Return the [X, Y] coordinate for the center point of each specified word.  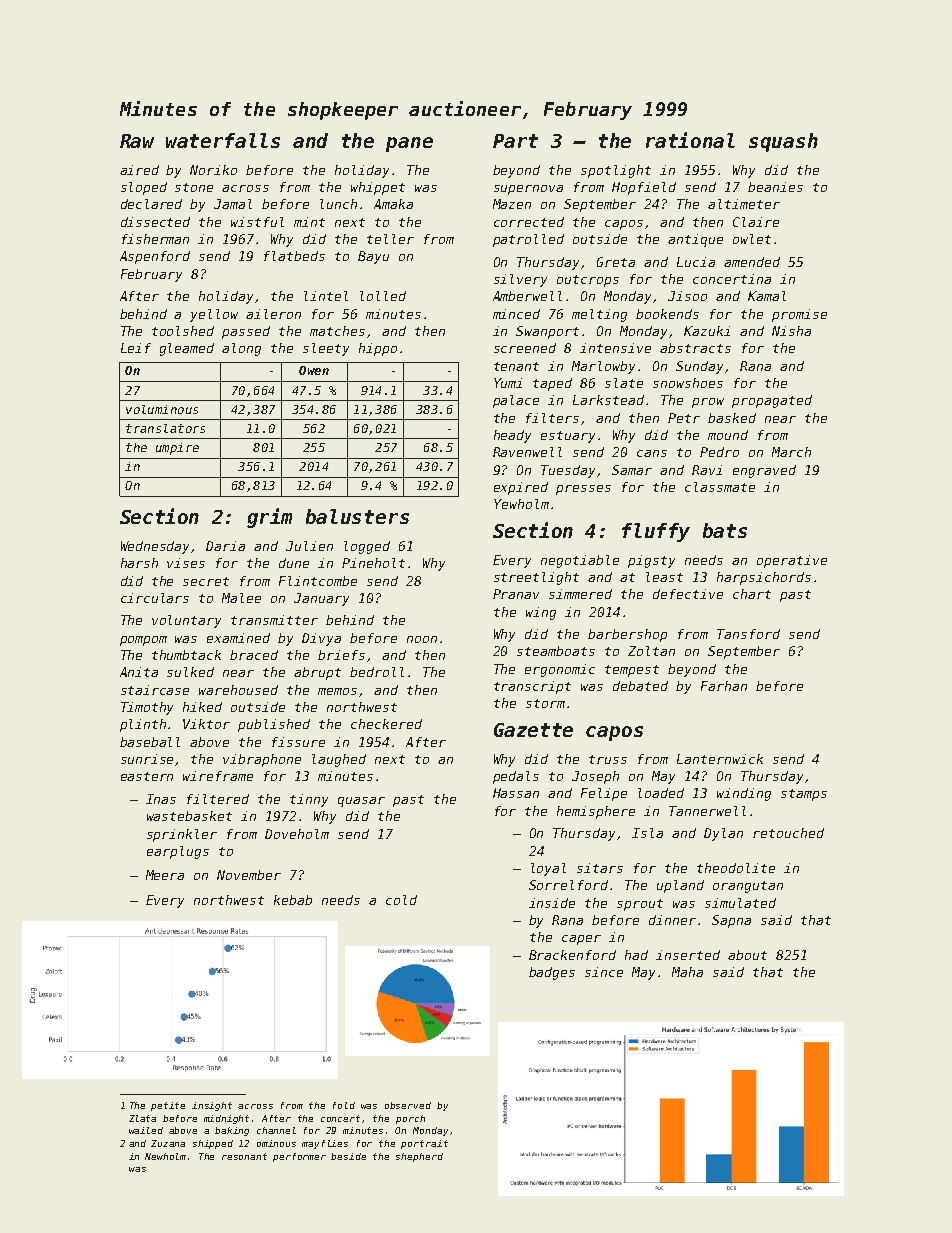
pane [409, 144]
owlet [752, 239]
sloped [144, 188]
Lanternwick [720, 759]
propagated [772, 401]
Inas [161, 799]
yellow [214, 315]
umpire [177, 449]
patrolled [528, 240]
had [636, 955]
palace [516, 401]
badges [552, 973]
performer [299, 1157]
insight [212, 1106]
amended [752, 262]
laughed [339, 760]
